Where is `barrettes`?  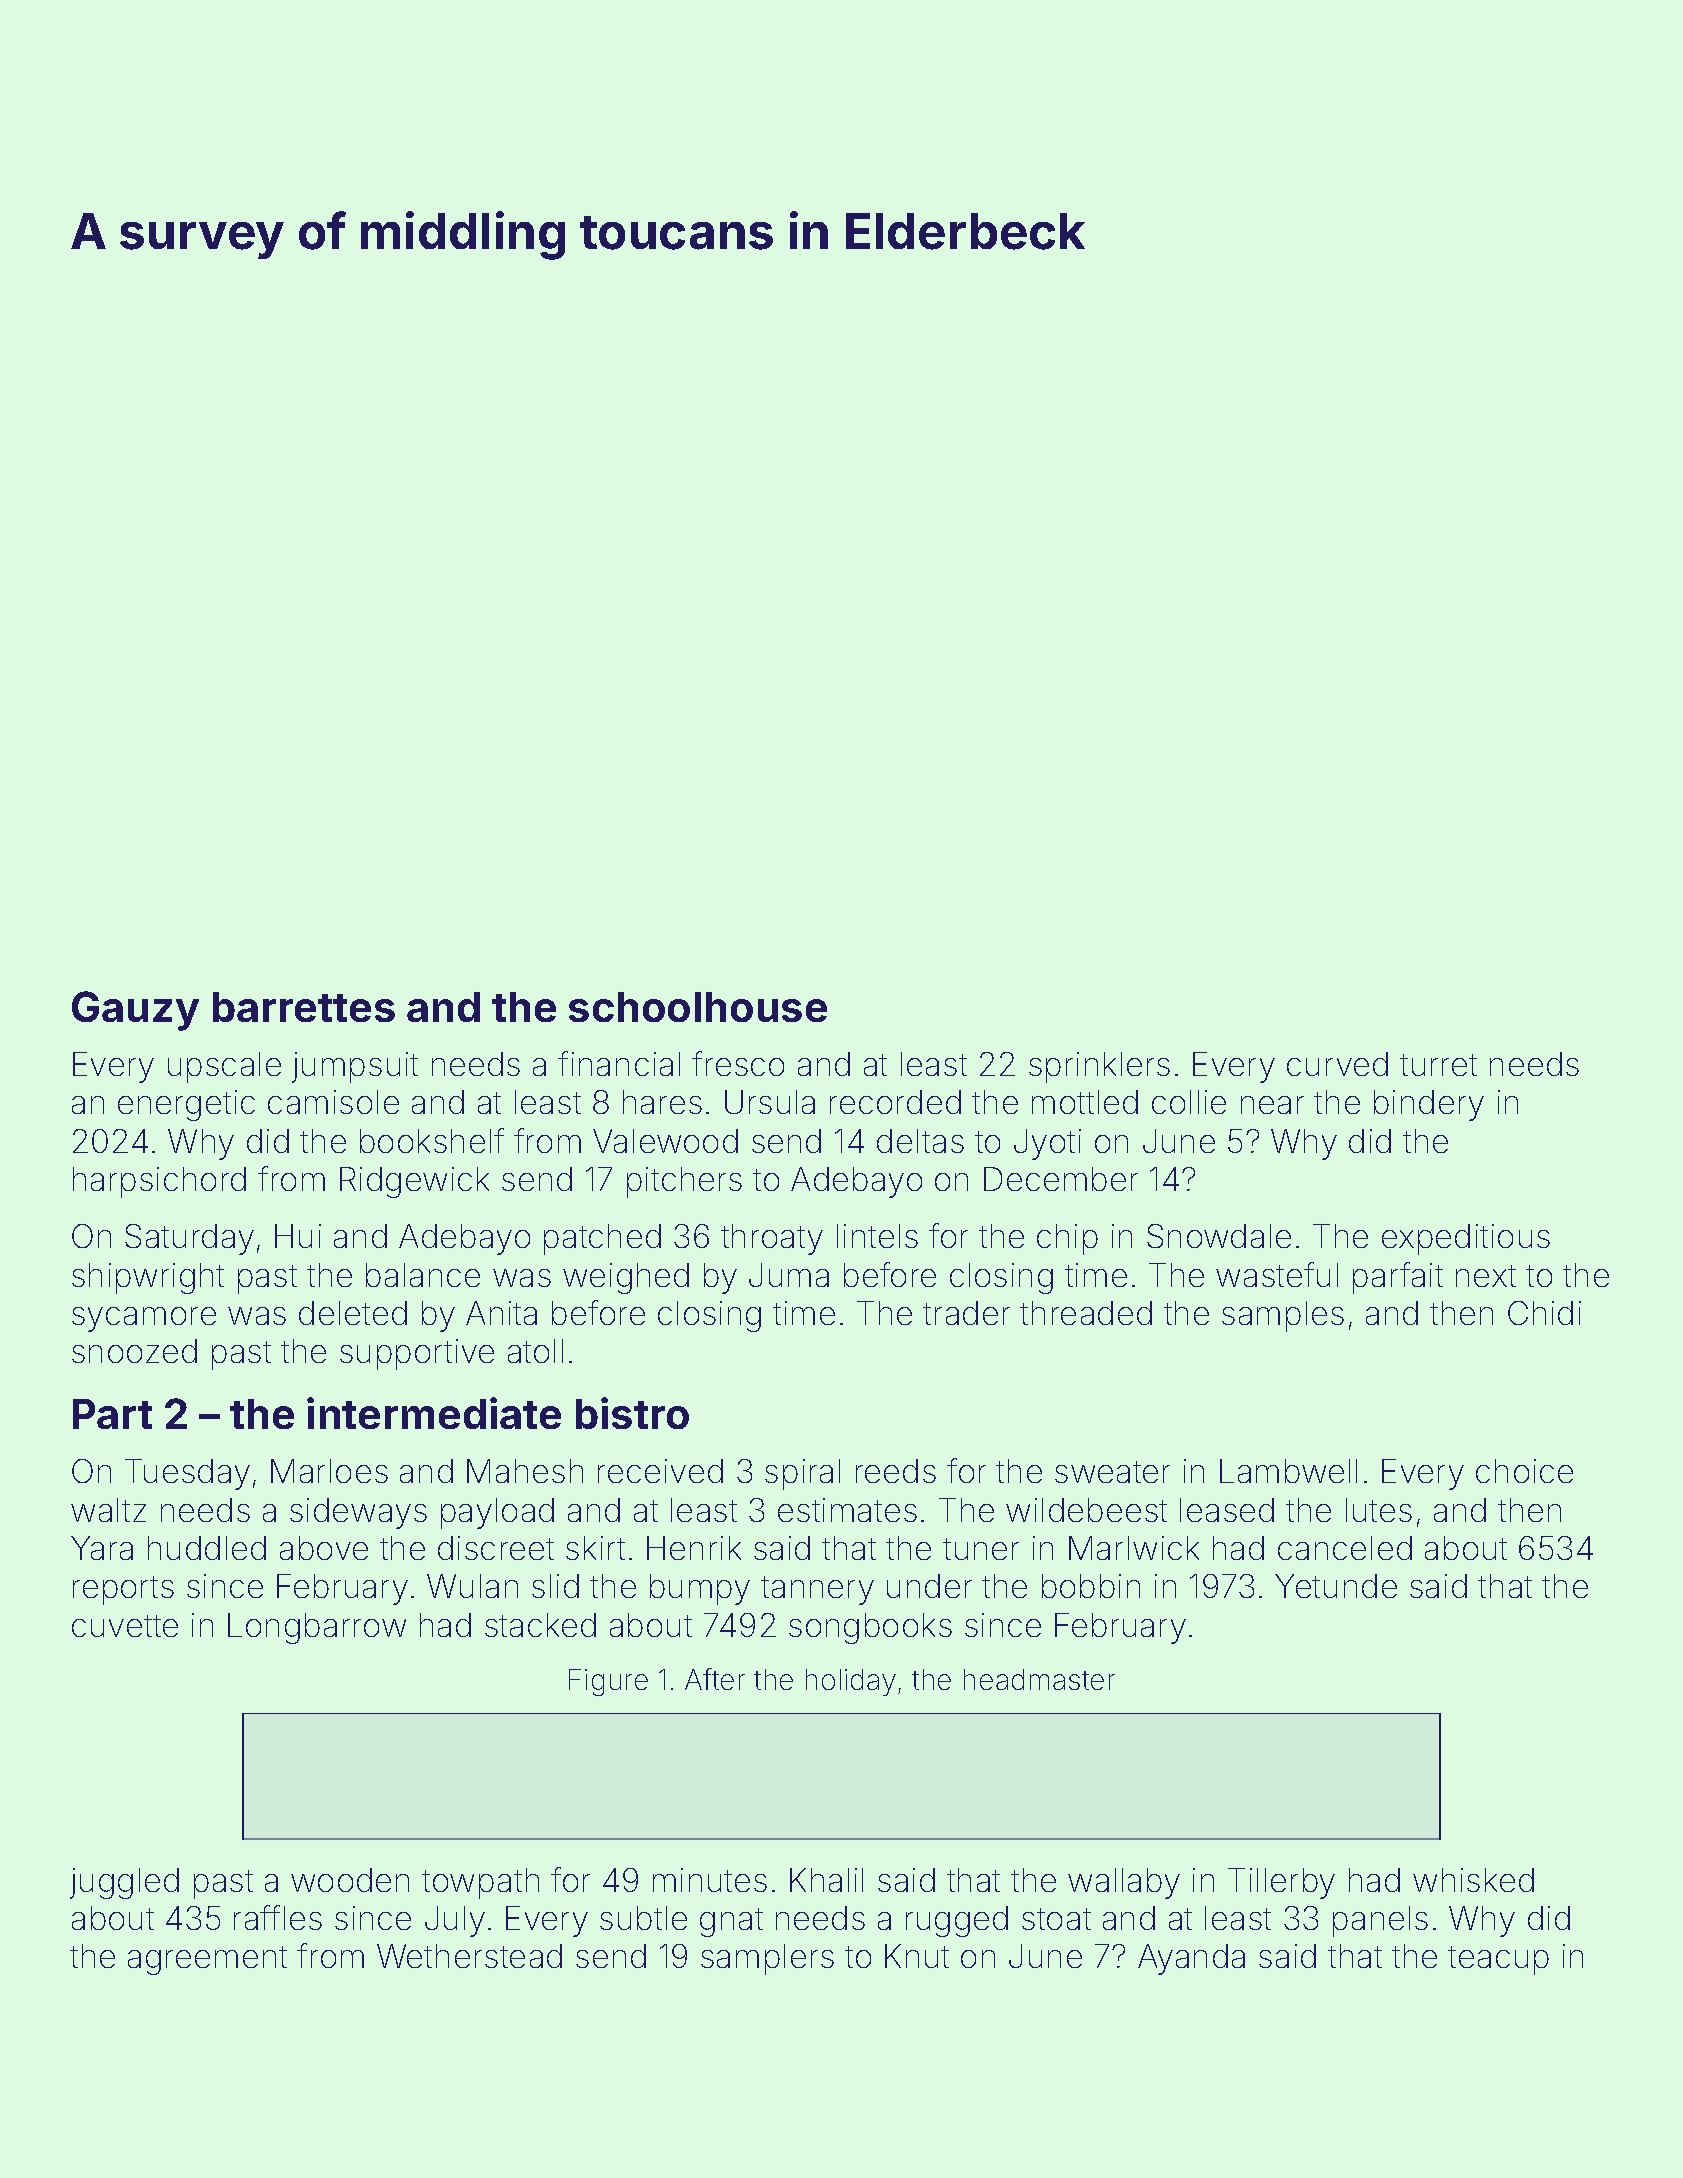 barrettes is located at coordinates (304, 1007).
